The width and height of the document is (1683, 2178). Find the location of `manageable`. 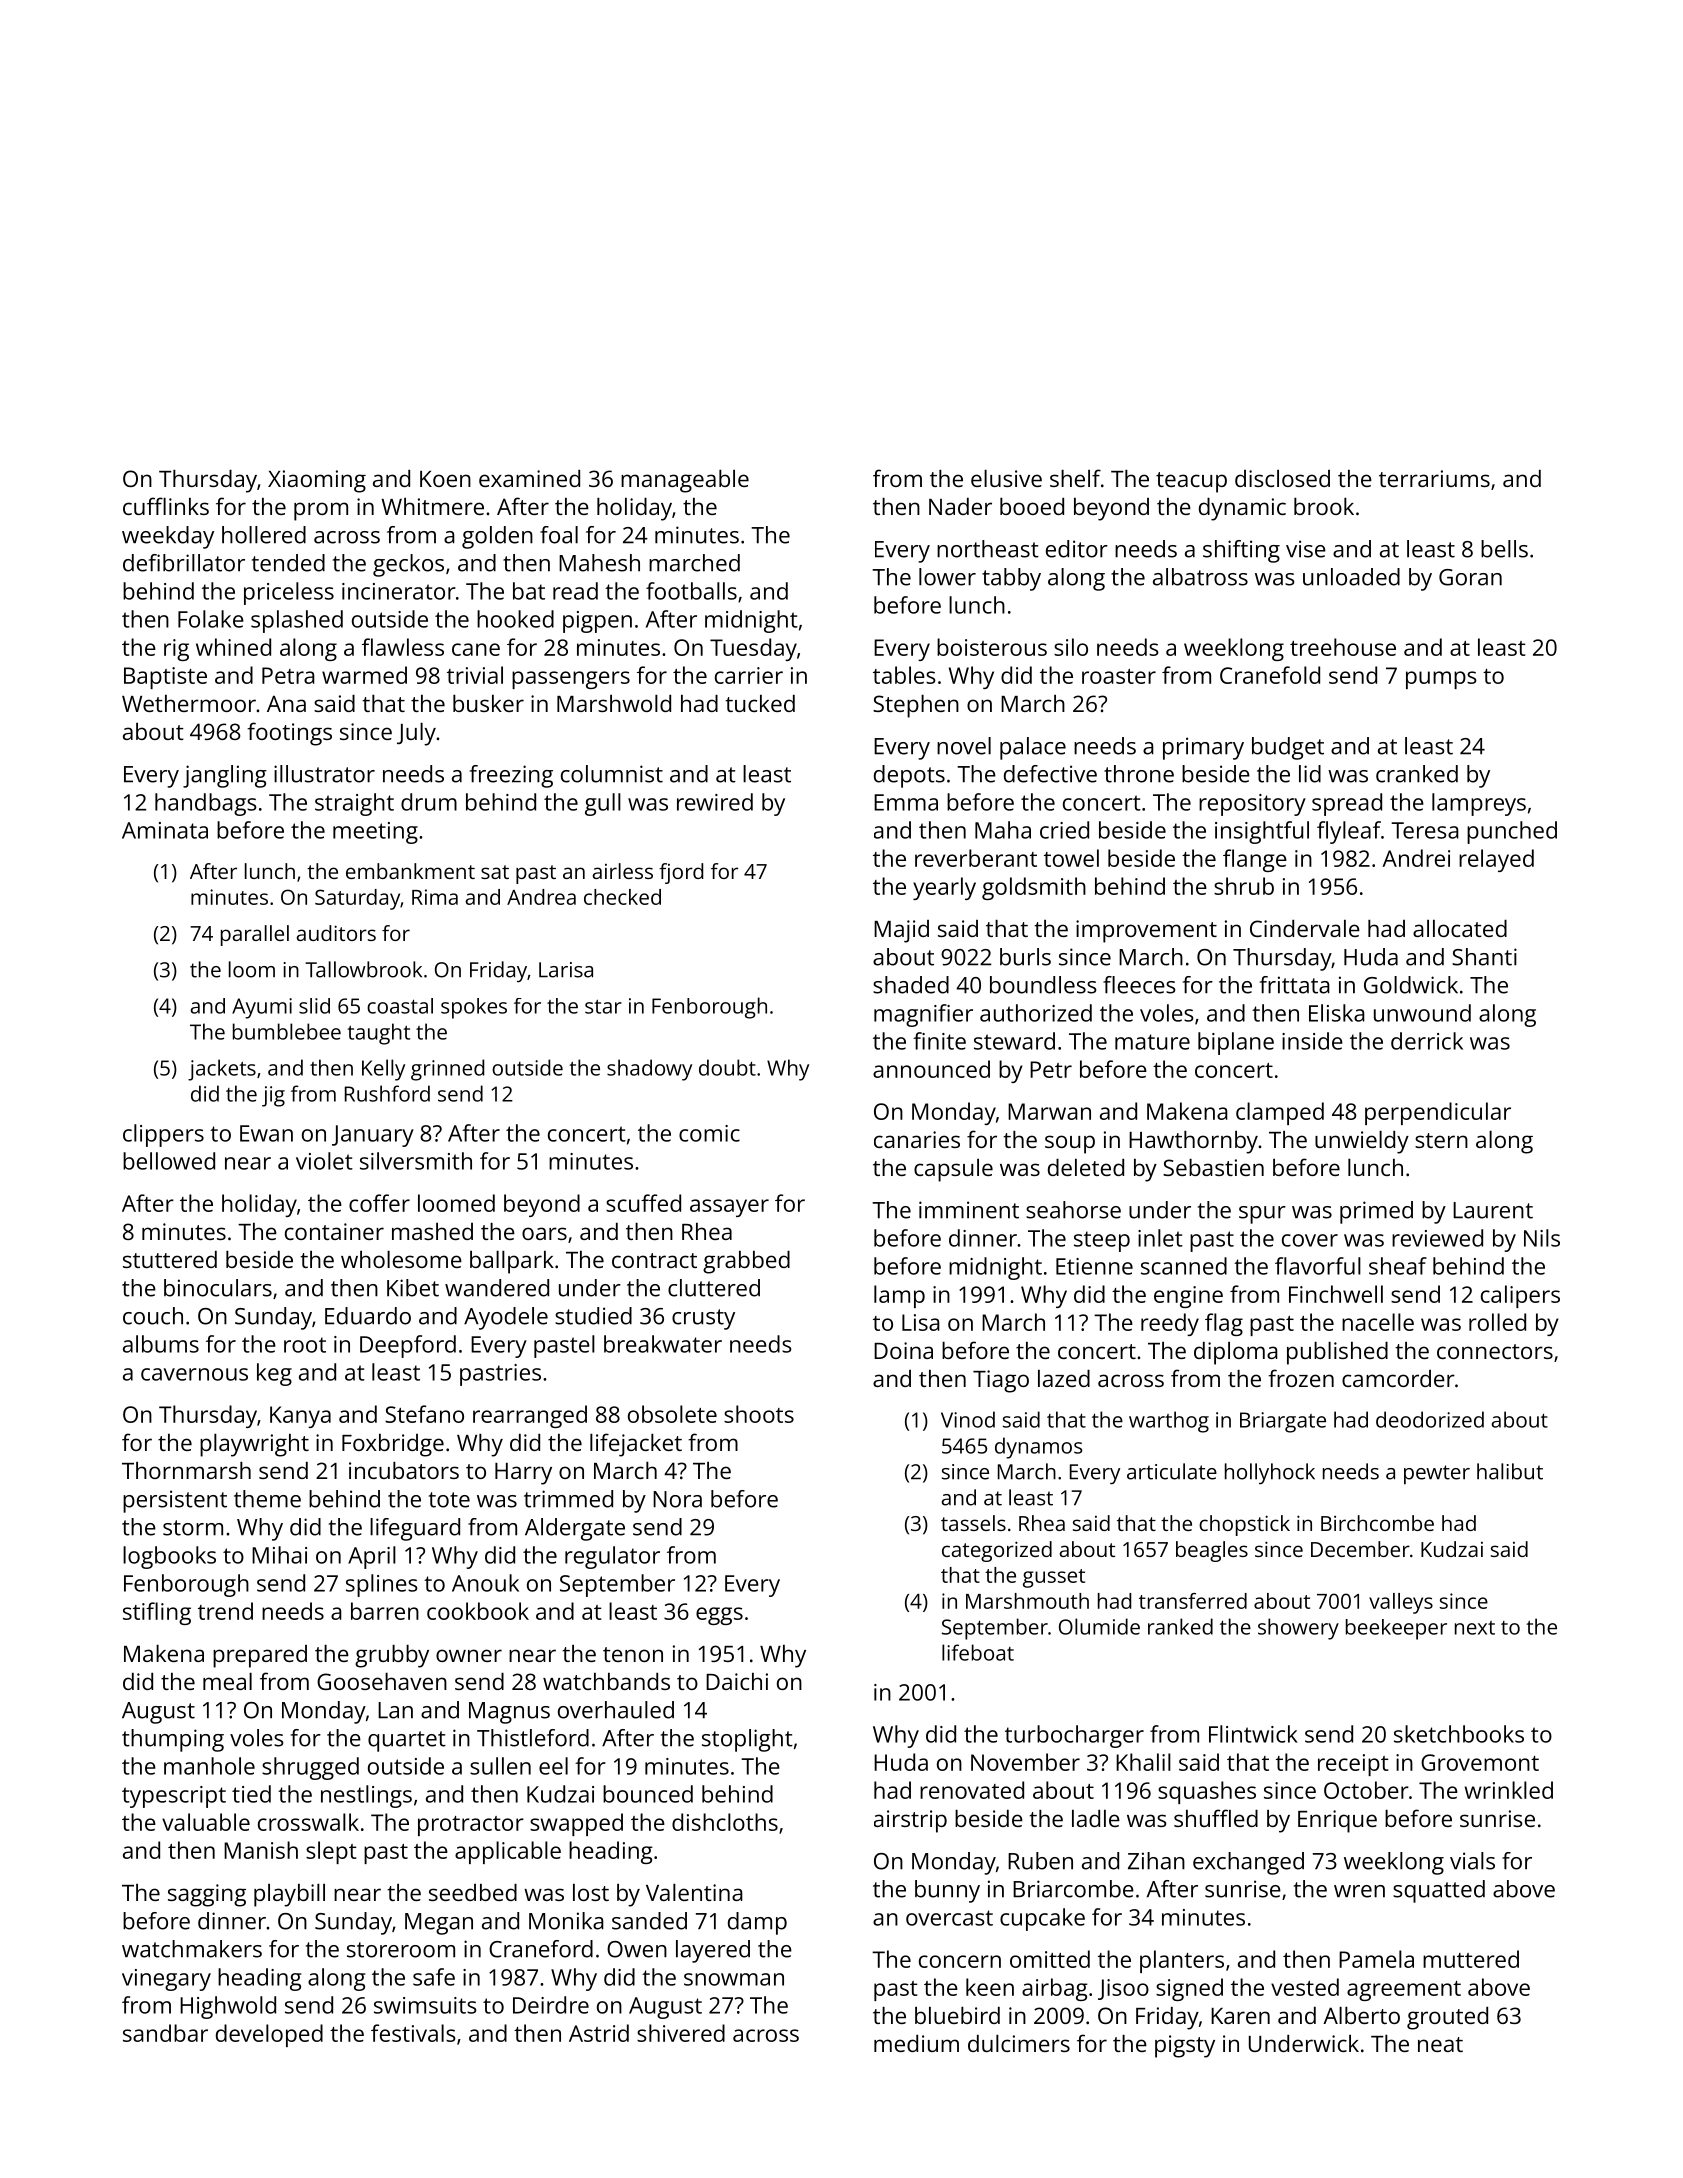

manageable is located at coordinates (685, 481).
